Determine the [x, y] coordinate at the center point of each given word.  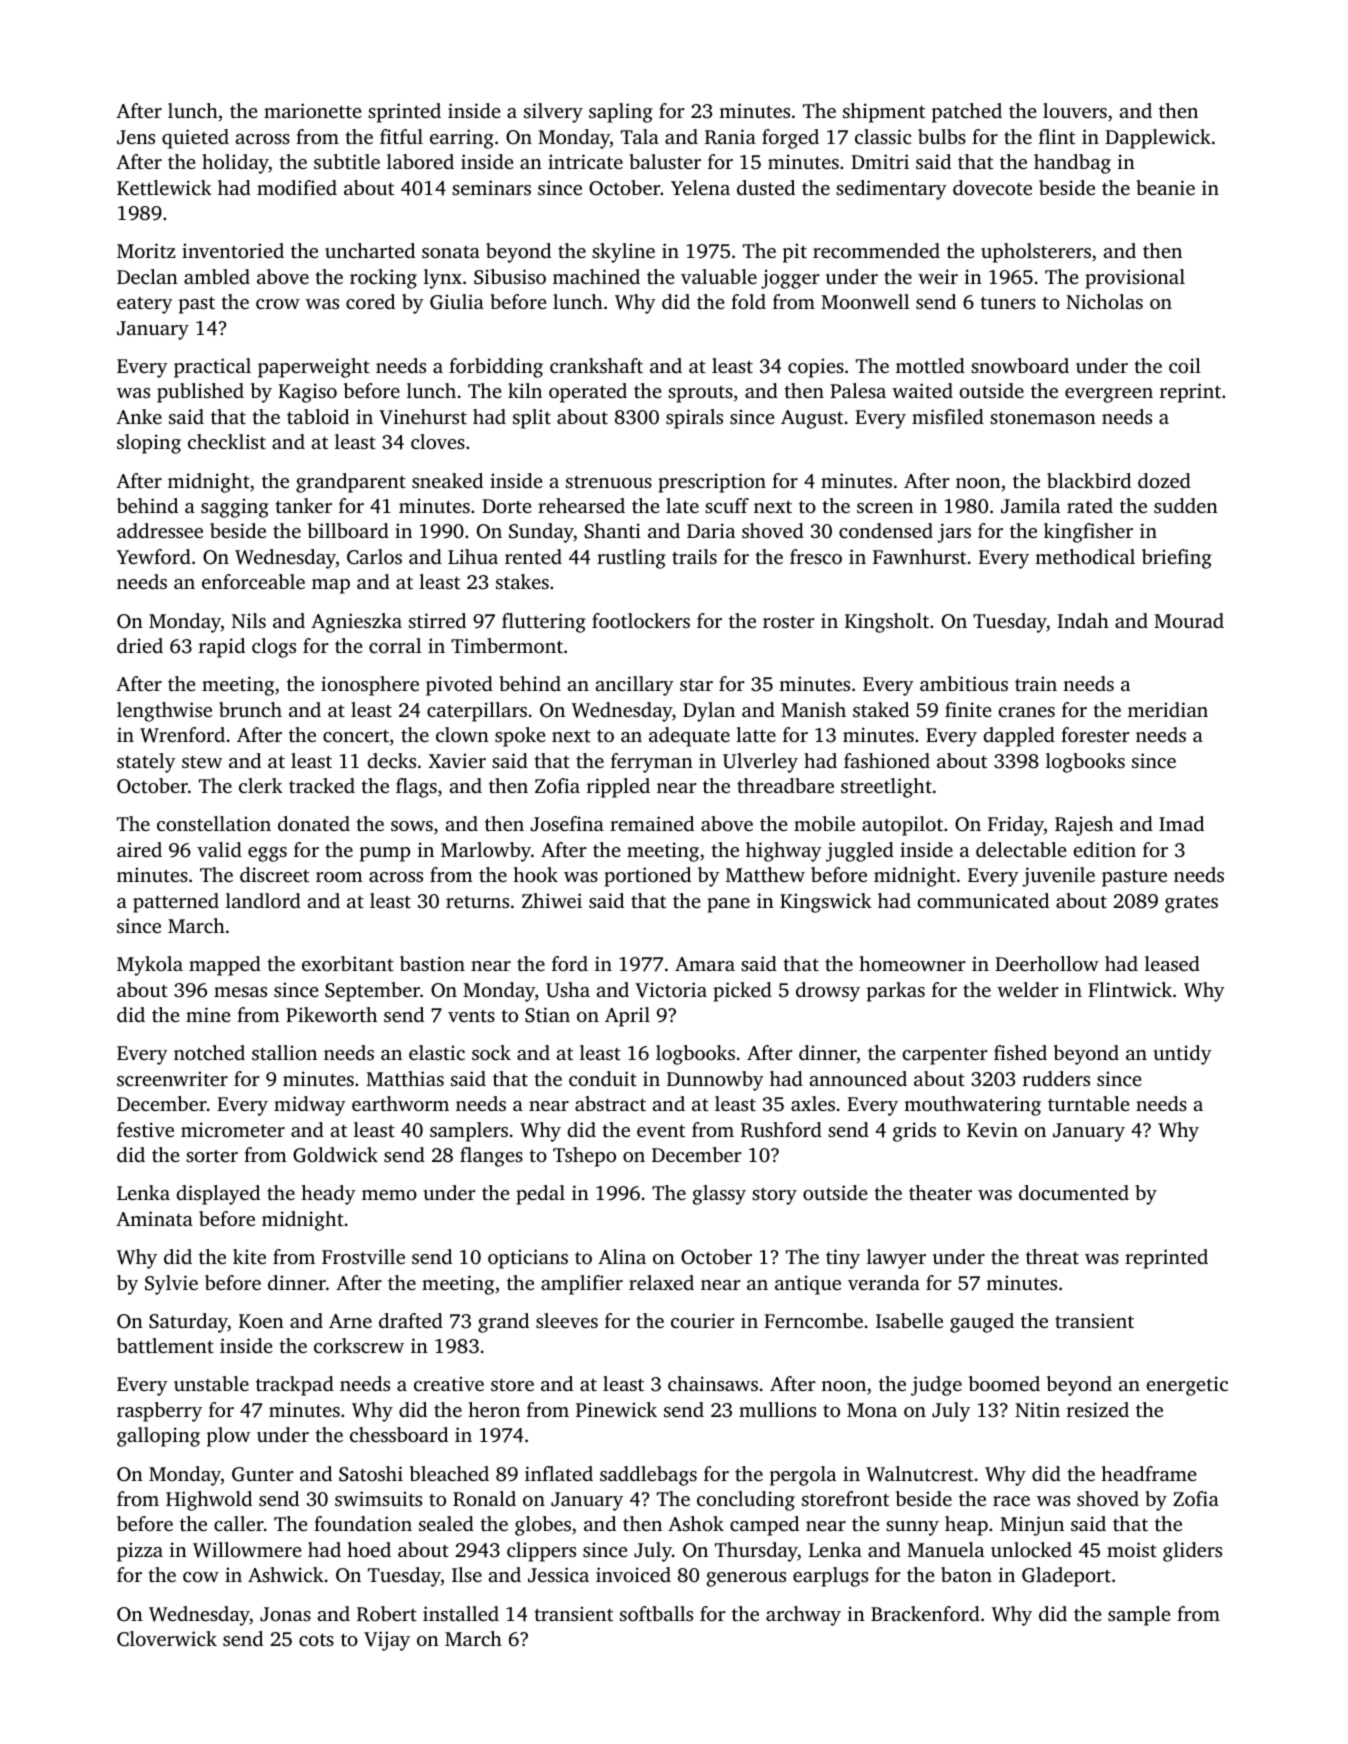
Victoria [671, 990]
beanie [1165, 187]
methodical [1085, 556]
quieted [195, 139]
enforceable [253, 581]
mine [208, 1014]
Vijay [387, 1641]
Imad [1181, 823]
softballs [656, 1613]
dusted [766, 187]
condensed [886, 530]
